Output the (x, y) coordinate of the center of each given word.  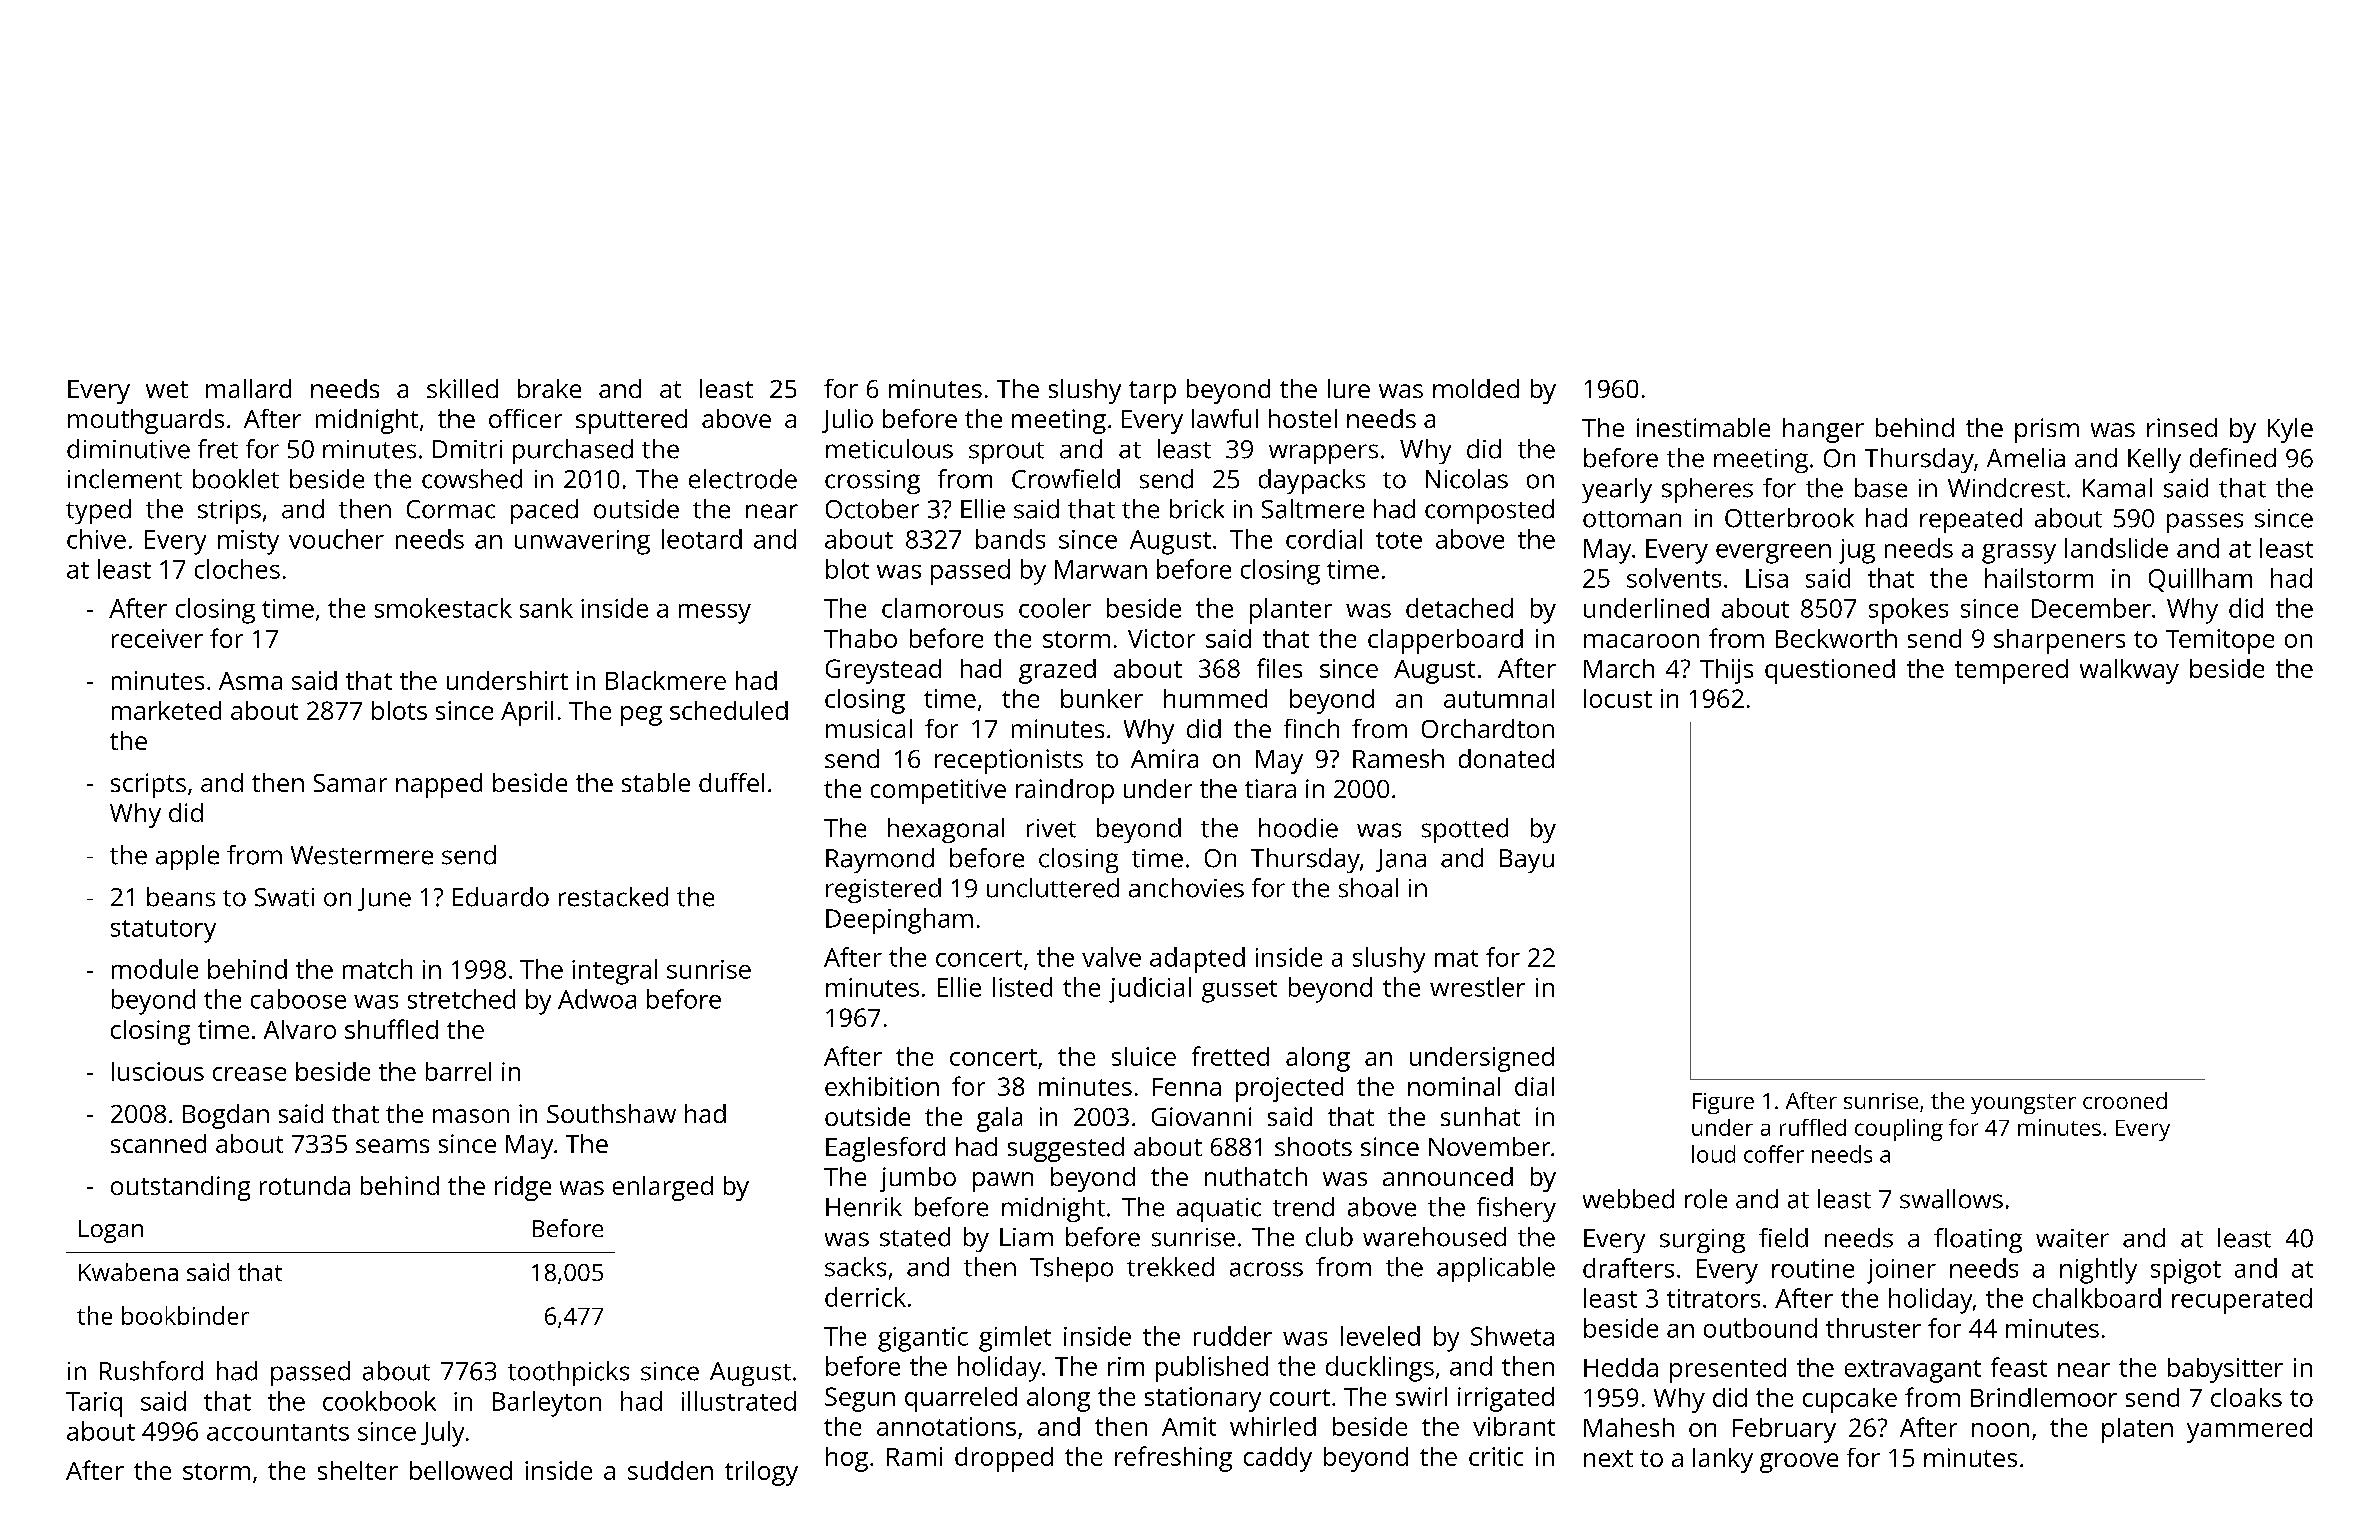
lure (1349, 388)
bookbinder (185, 1315)
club (1329, 1237)
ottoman (1632, 519)
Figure (1723, 1103)
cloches (237, 569)
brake (549, 388)
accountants (278, 1432)
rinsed (2182, 427)
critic (1496, 1456)
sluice (1144, 1056)
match (377, 969)
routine (1813, 1268)
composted (1489, 511)
